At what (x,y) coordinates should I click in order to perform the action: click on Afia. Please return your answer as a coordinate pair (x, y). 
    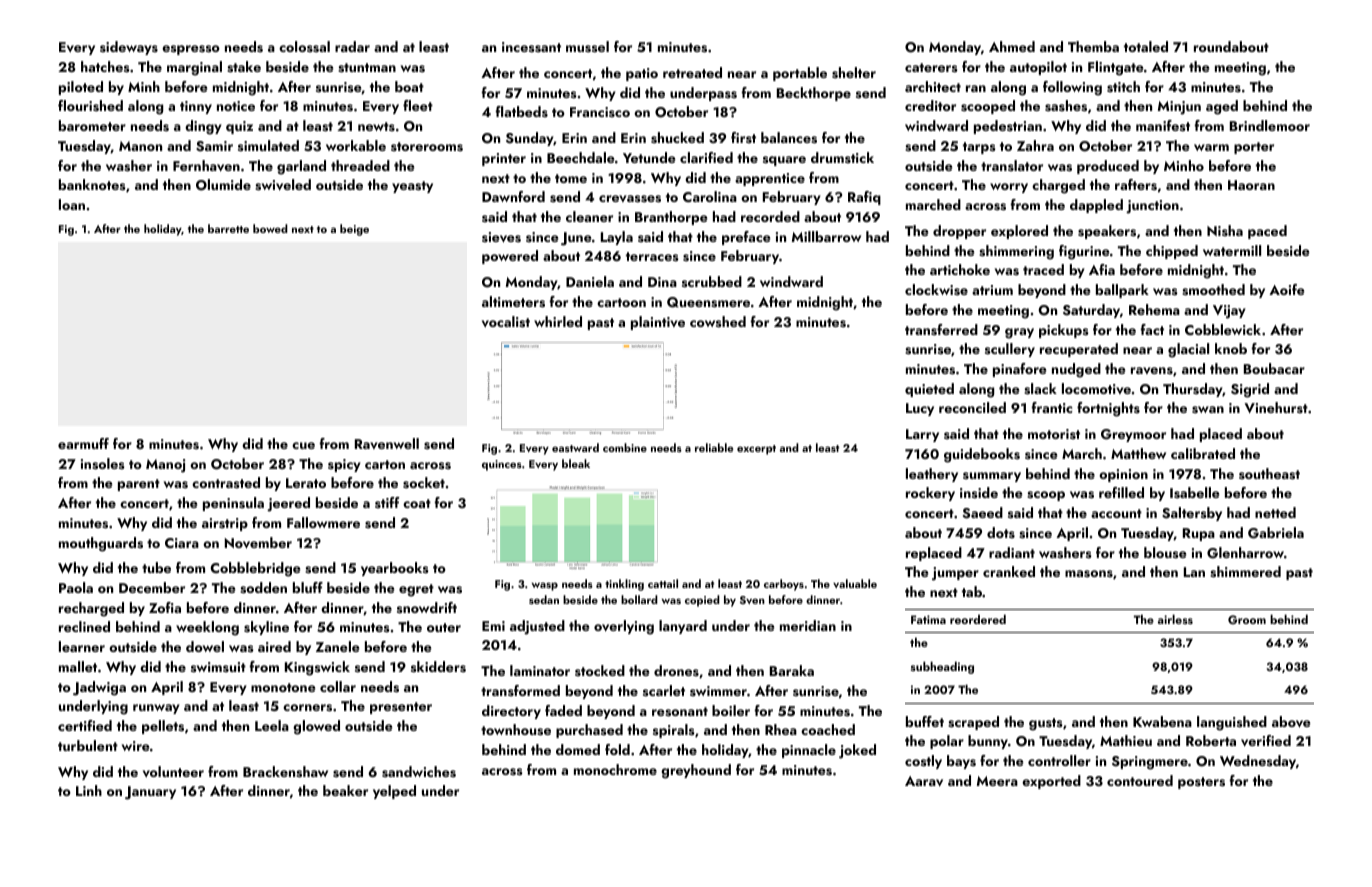
    Looking at the image, I should click on (1102, 269).
